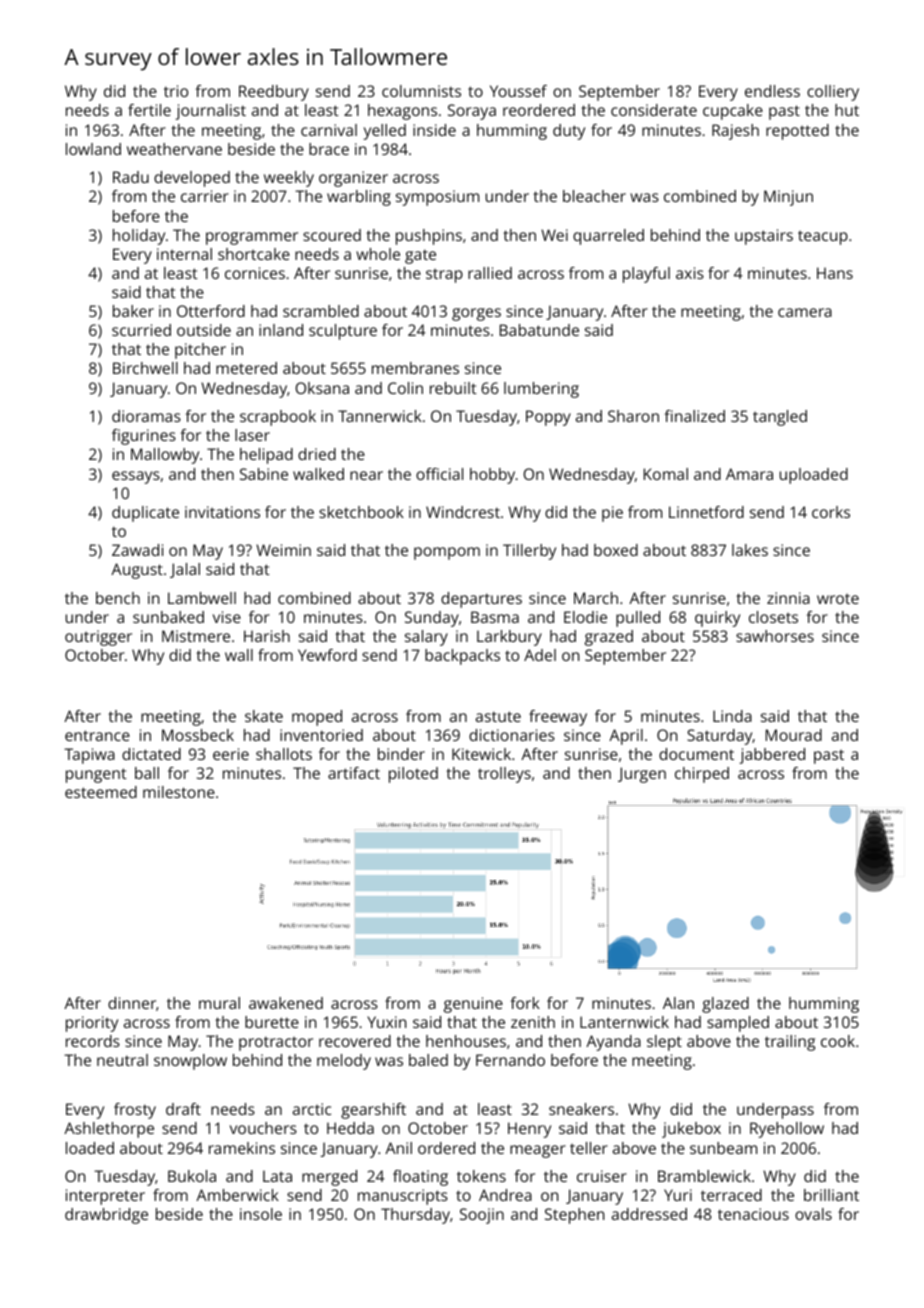 Image resolution: width=924 pixels, height=1308 pixels. What do you see at coordinates (118, 598) in the screenshot?
I see `bench` at bounding box center [118, 598].
